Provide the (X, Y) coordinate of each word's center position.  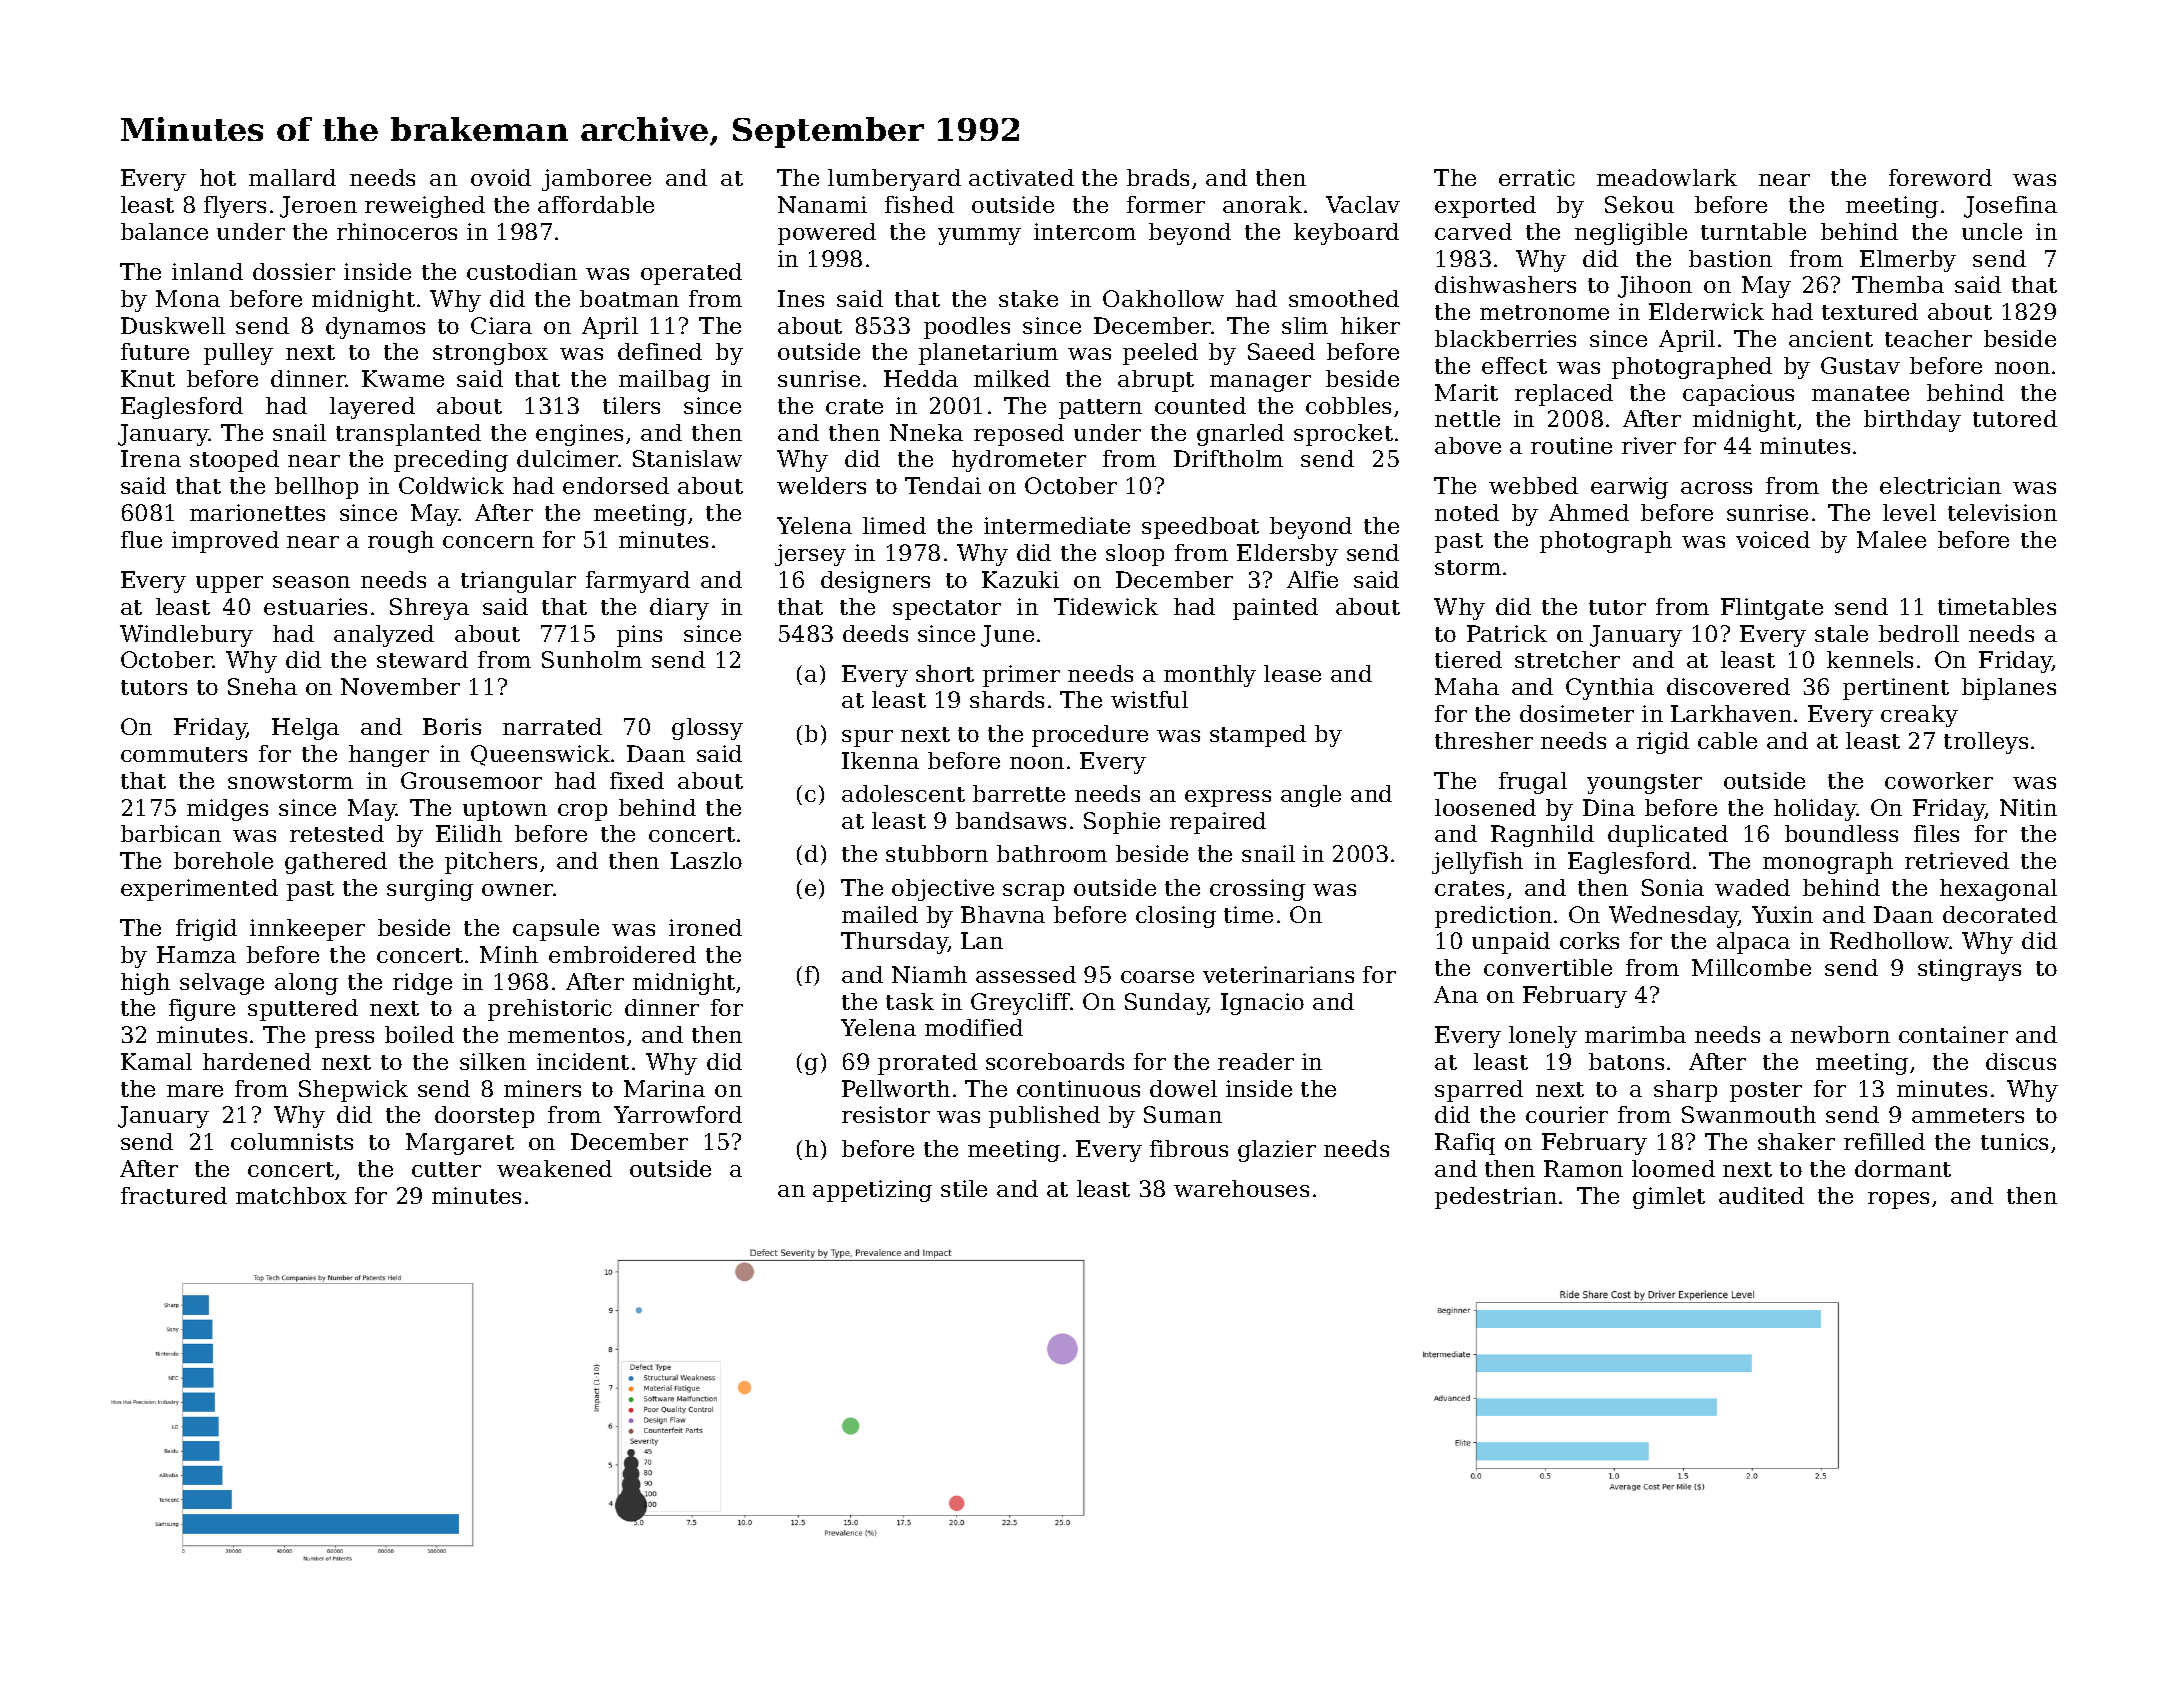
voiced (1773, 539)
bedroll (1919, 633)
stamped (1258, 736)
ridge (422, 984)
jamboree (596, 180)
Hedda (921, 378)
